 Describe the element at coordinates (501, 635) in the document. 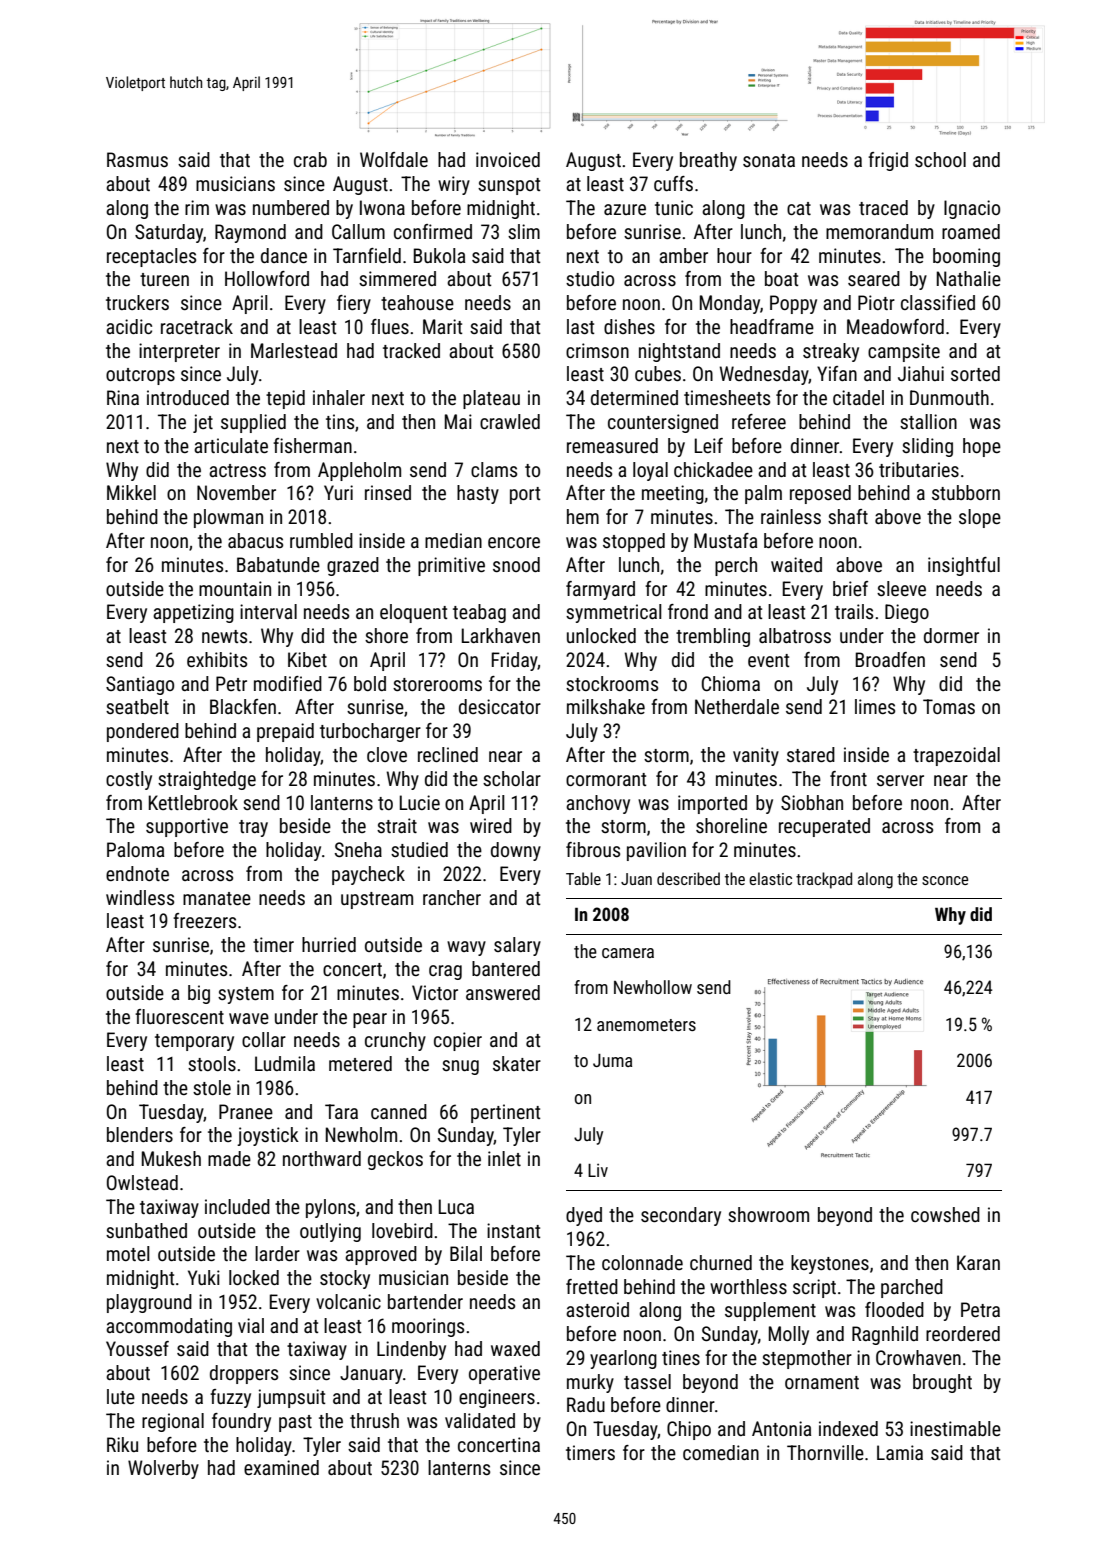

I see `Larkhaven` at that location.
